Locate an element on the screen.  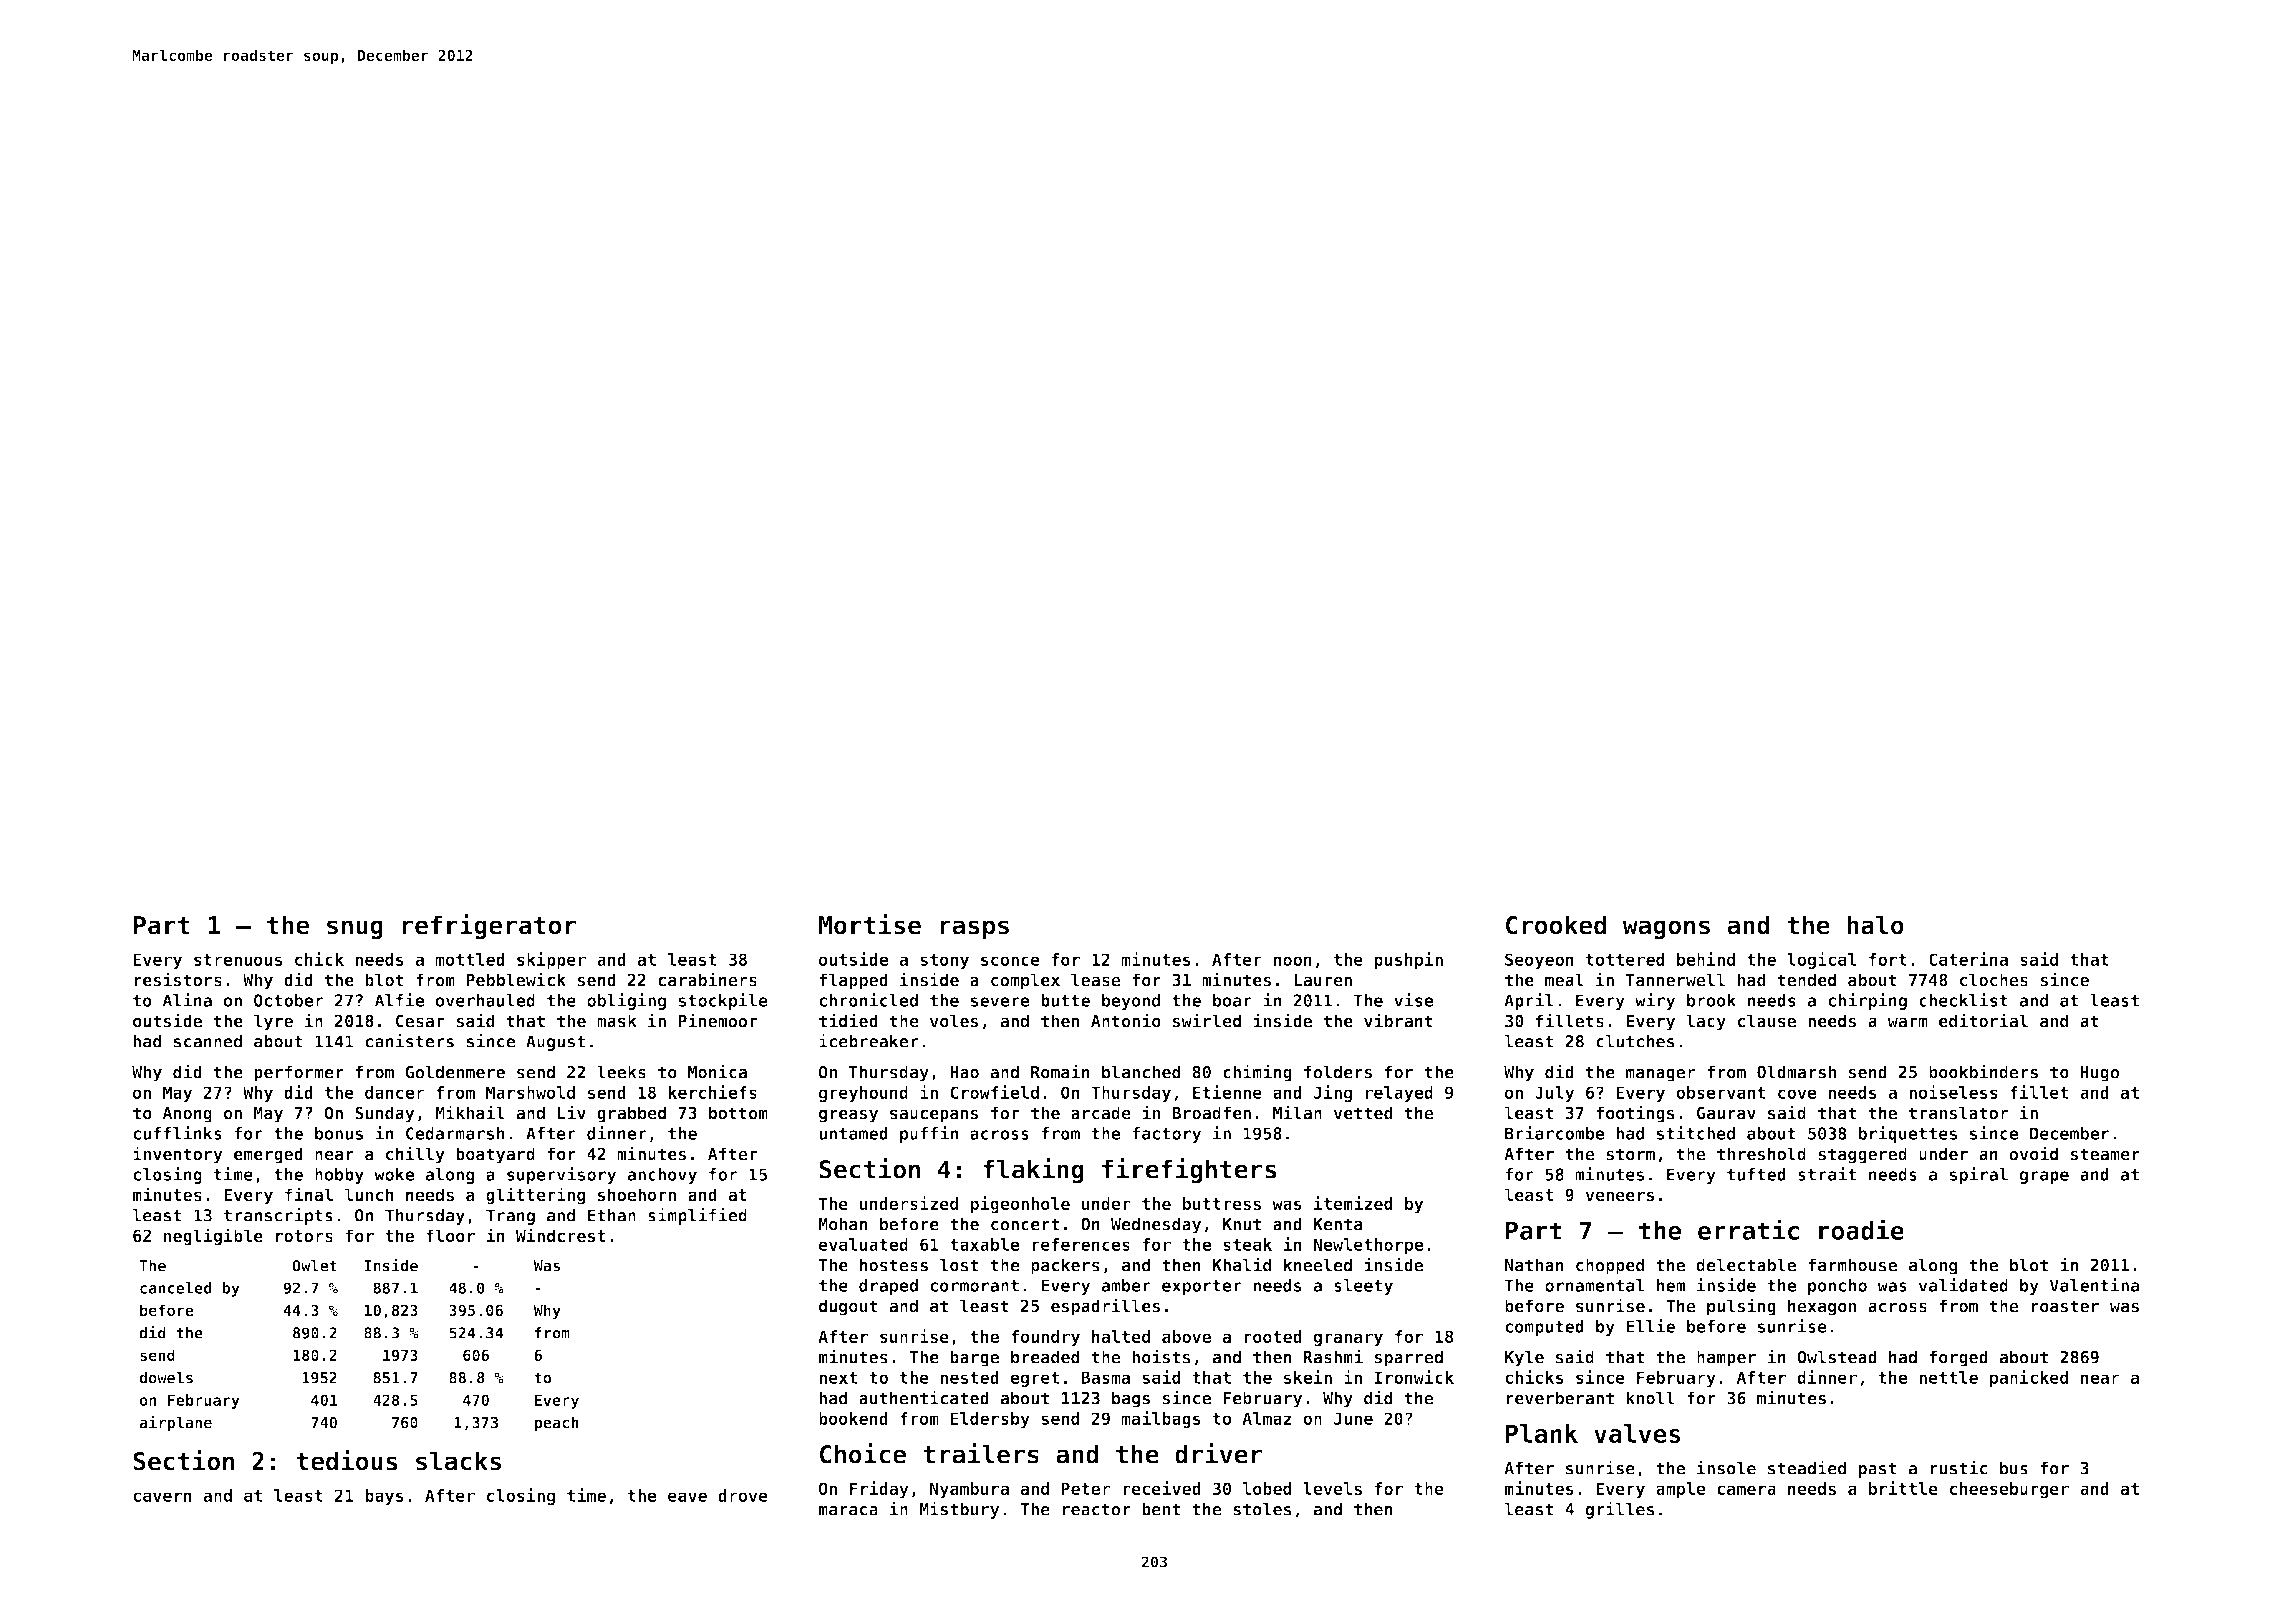
dowels is located at coordinates (166, 1377).
